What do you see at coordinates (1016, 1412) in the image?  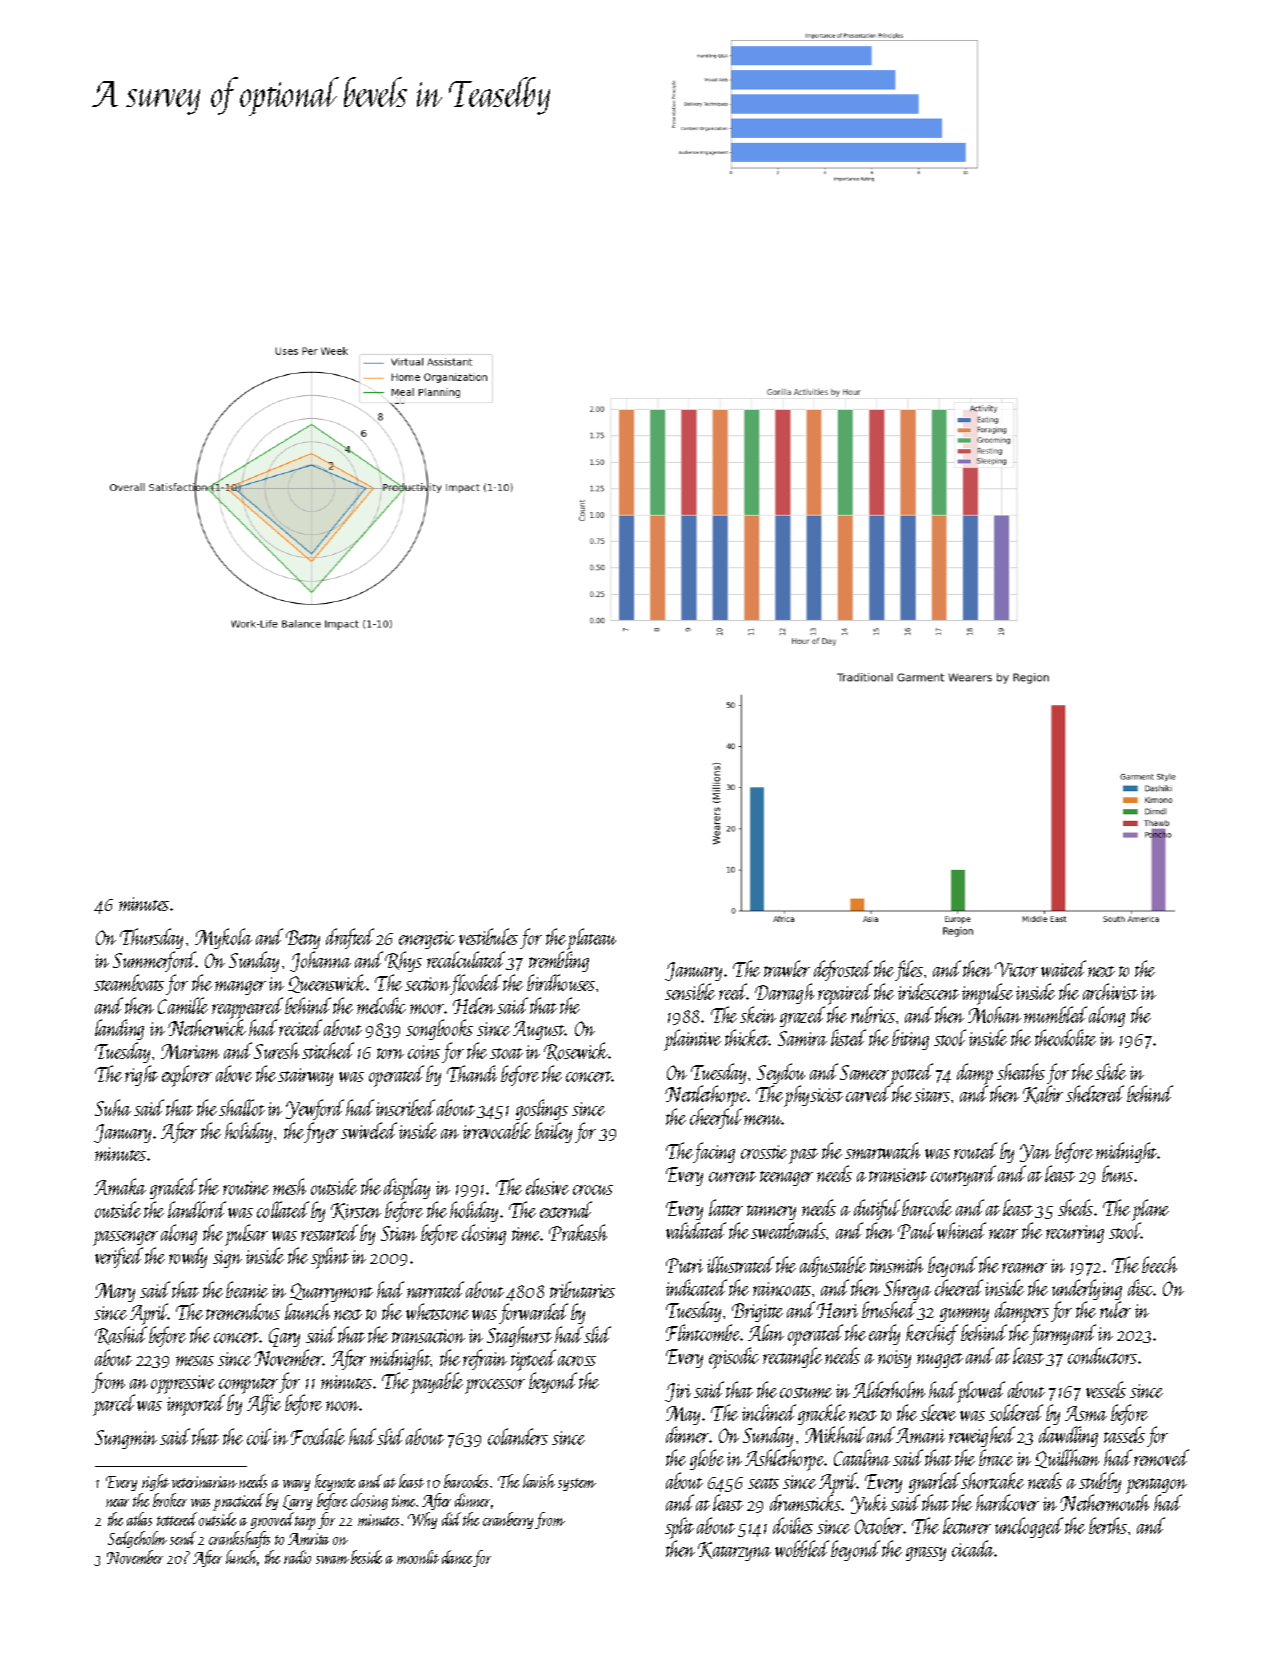 I see `soldered` at bounding box center [1016, 1412].
